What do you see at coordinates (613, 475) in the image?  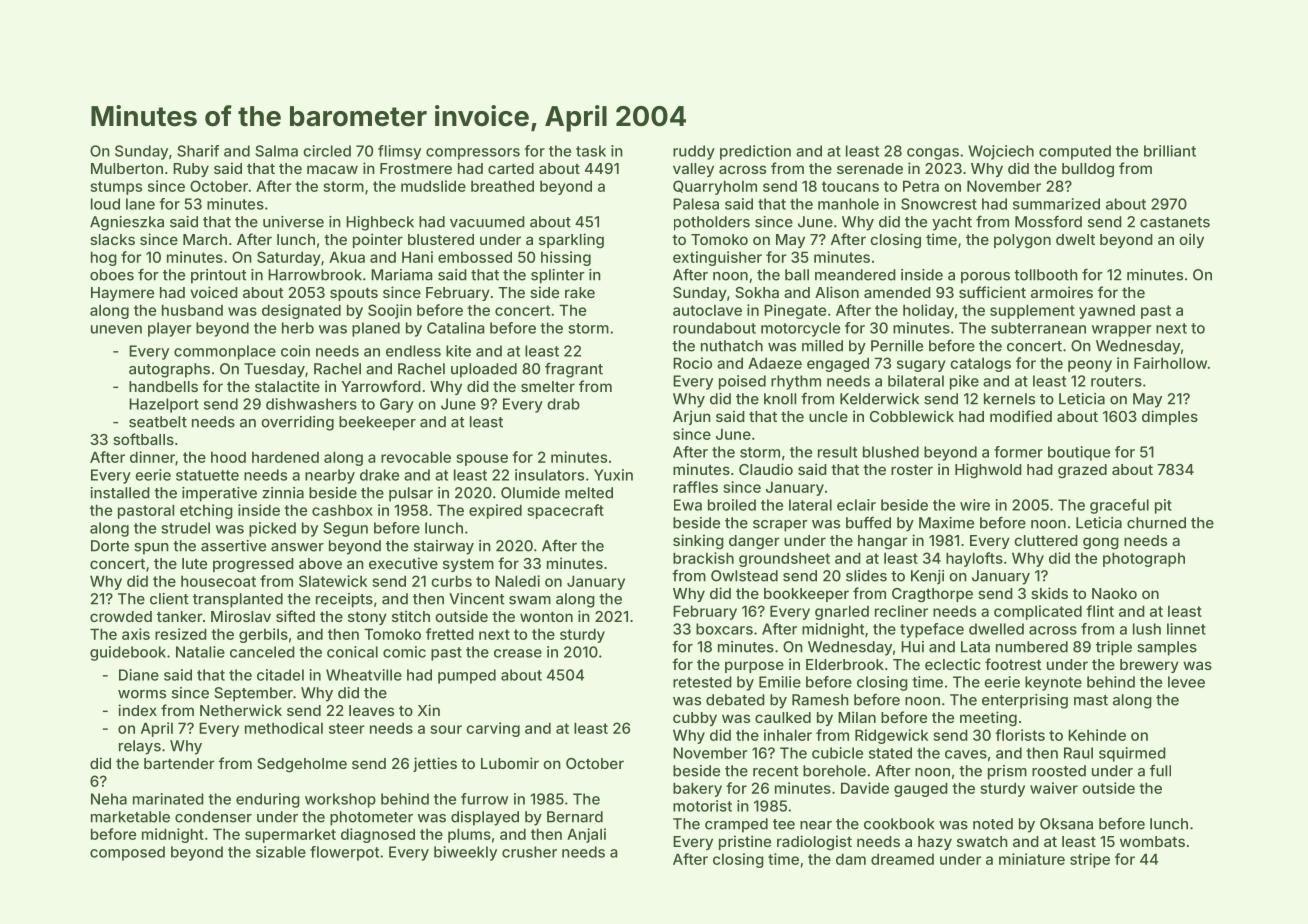 I see `Yuxin` at bounding box center [613, 475].
